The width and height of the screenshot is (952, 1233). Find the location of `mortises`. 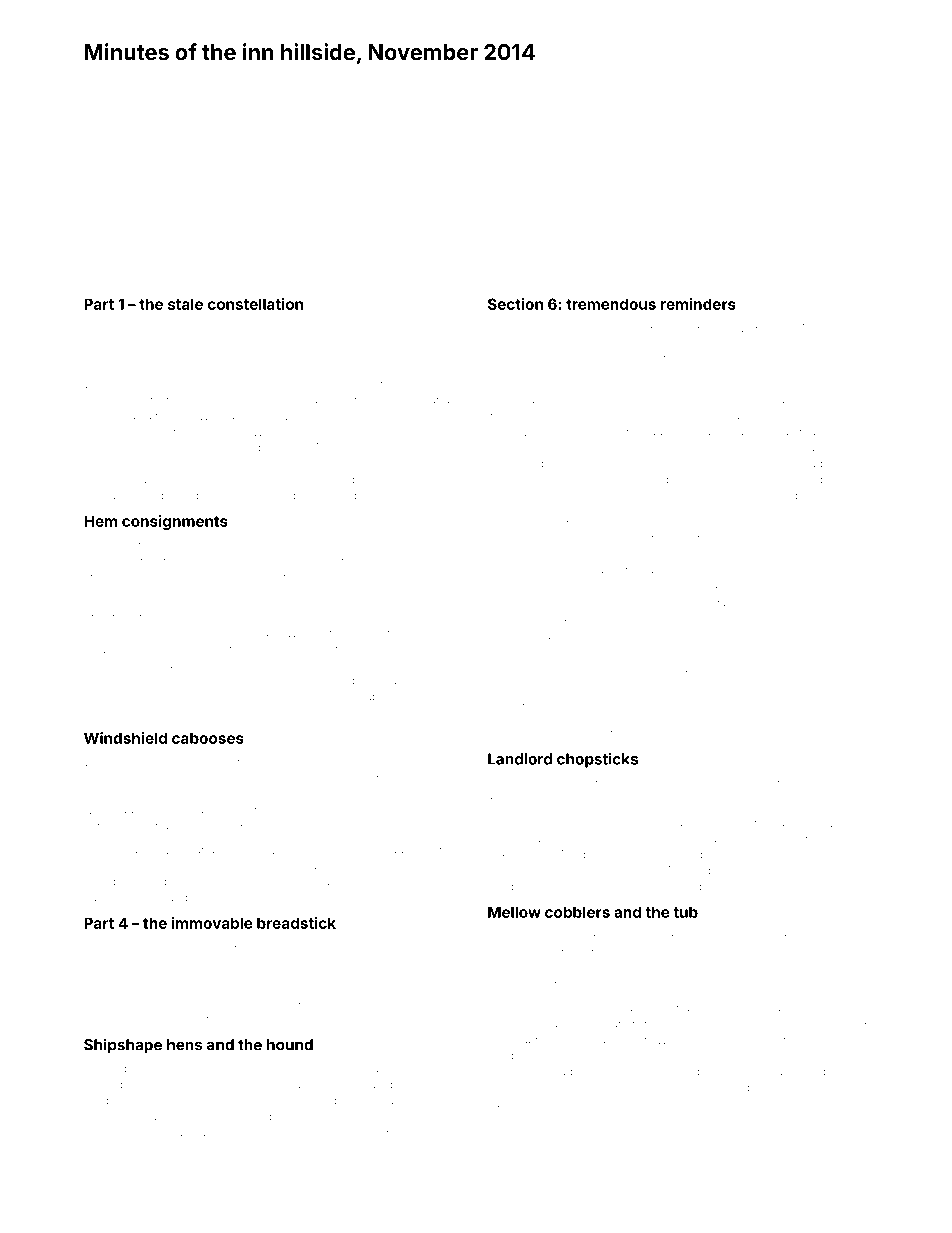

mortises is located at coordinates (830, 1104).
